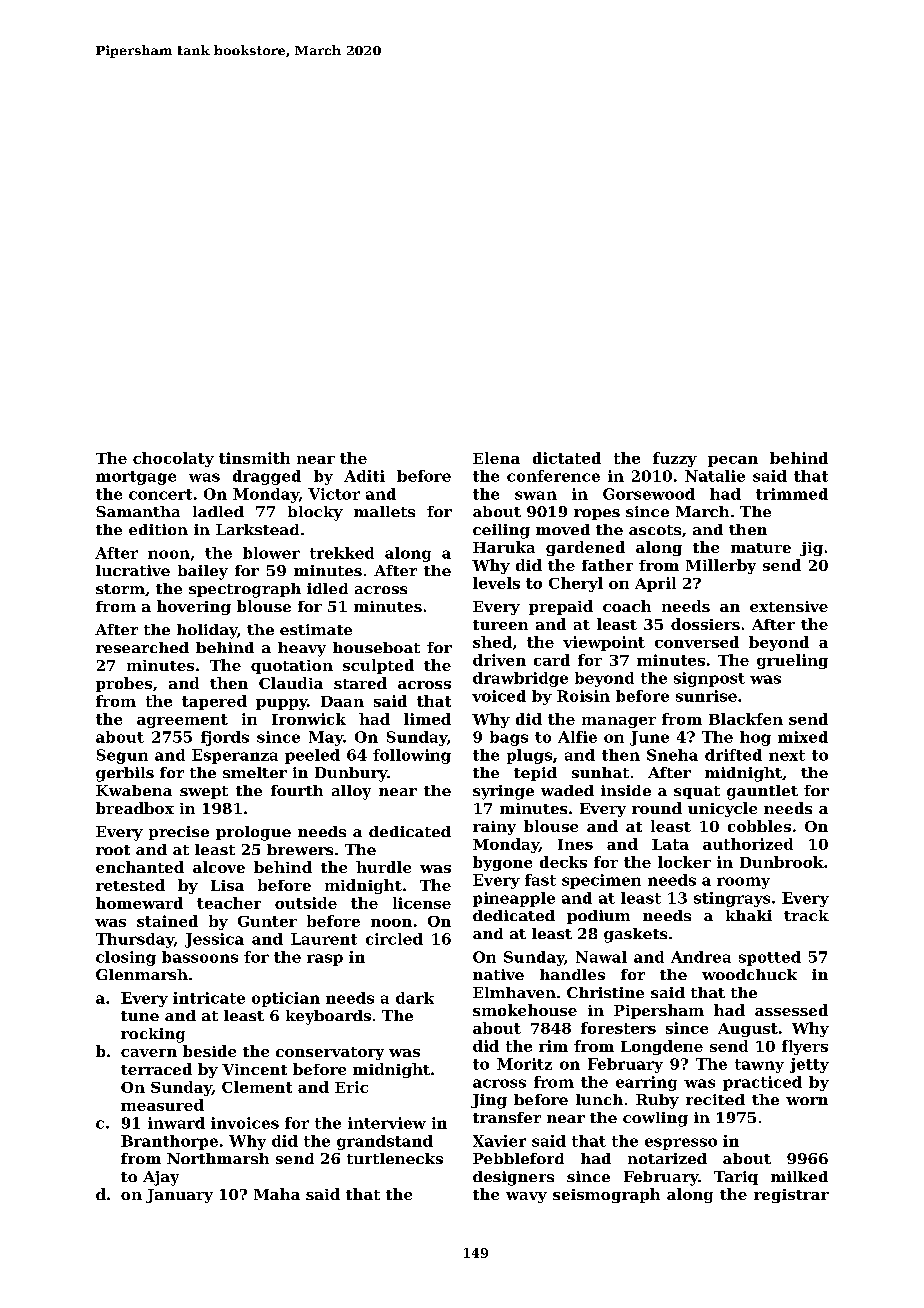 The height and width of the page is (1308, 924). Describe the element at coordinates (179, 833) in the page. I see `precise` at that location.
